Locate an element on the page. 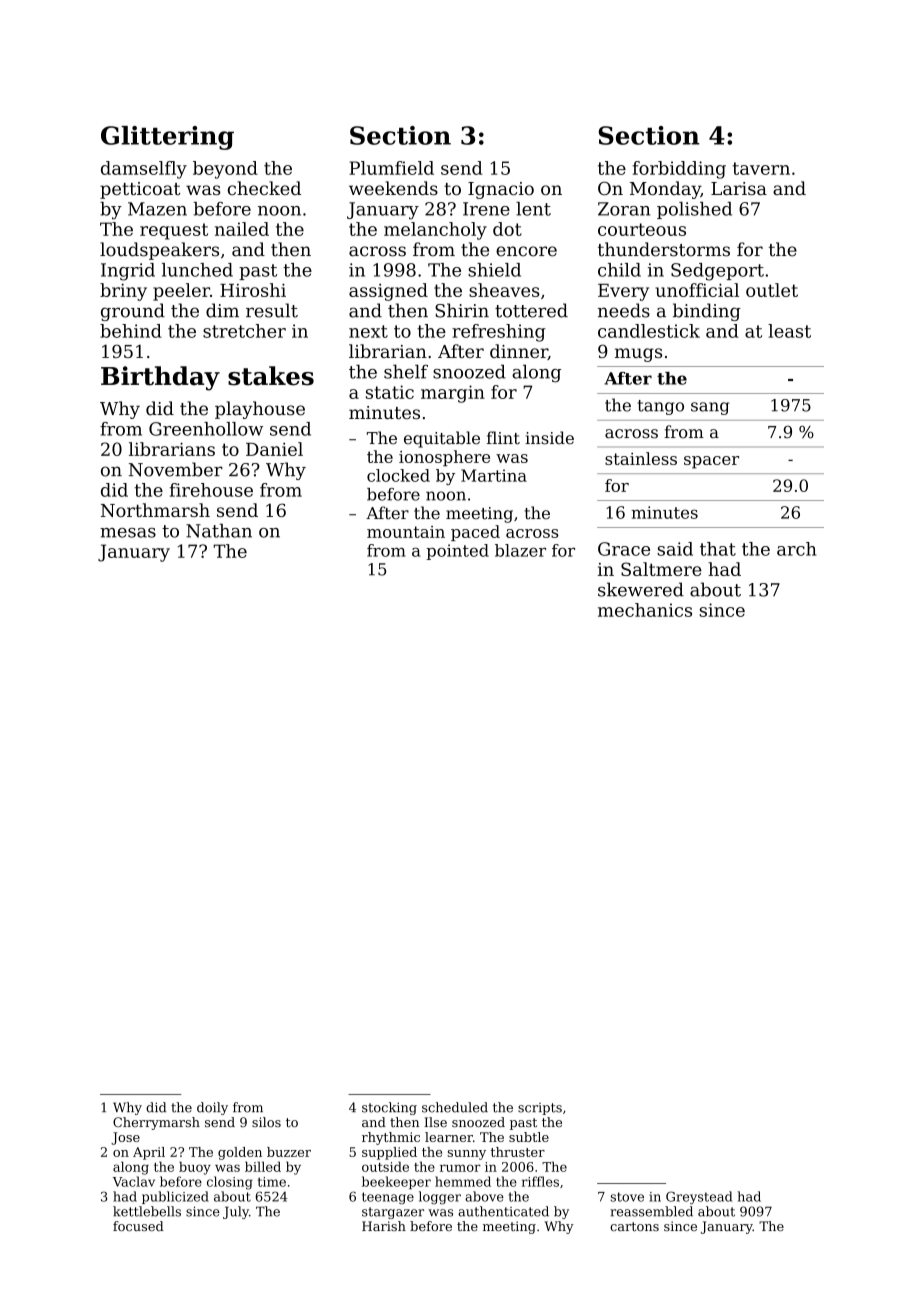 The height and width of the image is (1308, 924). Sedgeport is located at coordinates (717, 272).
